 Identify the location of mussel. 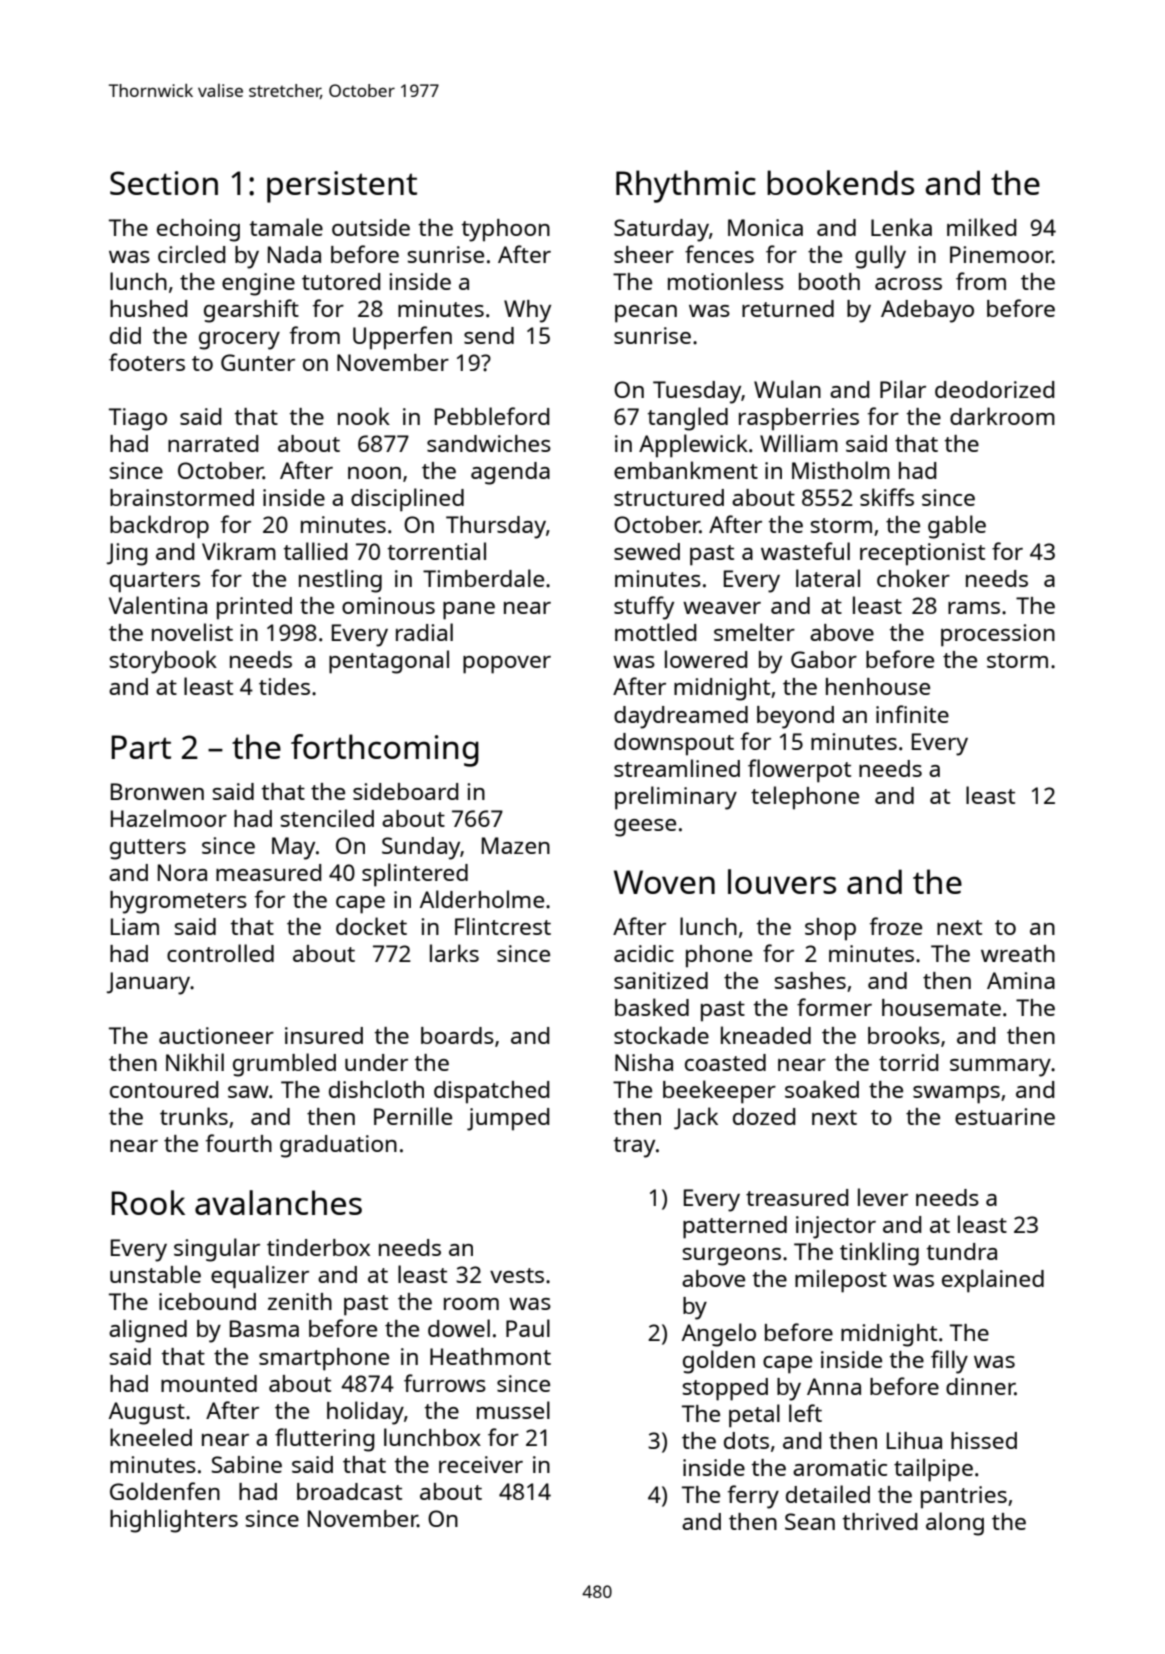
(513, 1410).
